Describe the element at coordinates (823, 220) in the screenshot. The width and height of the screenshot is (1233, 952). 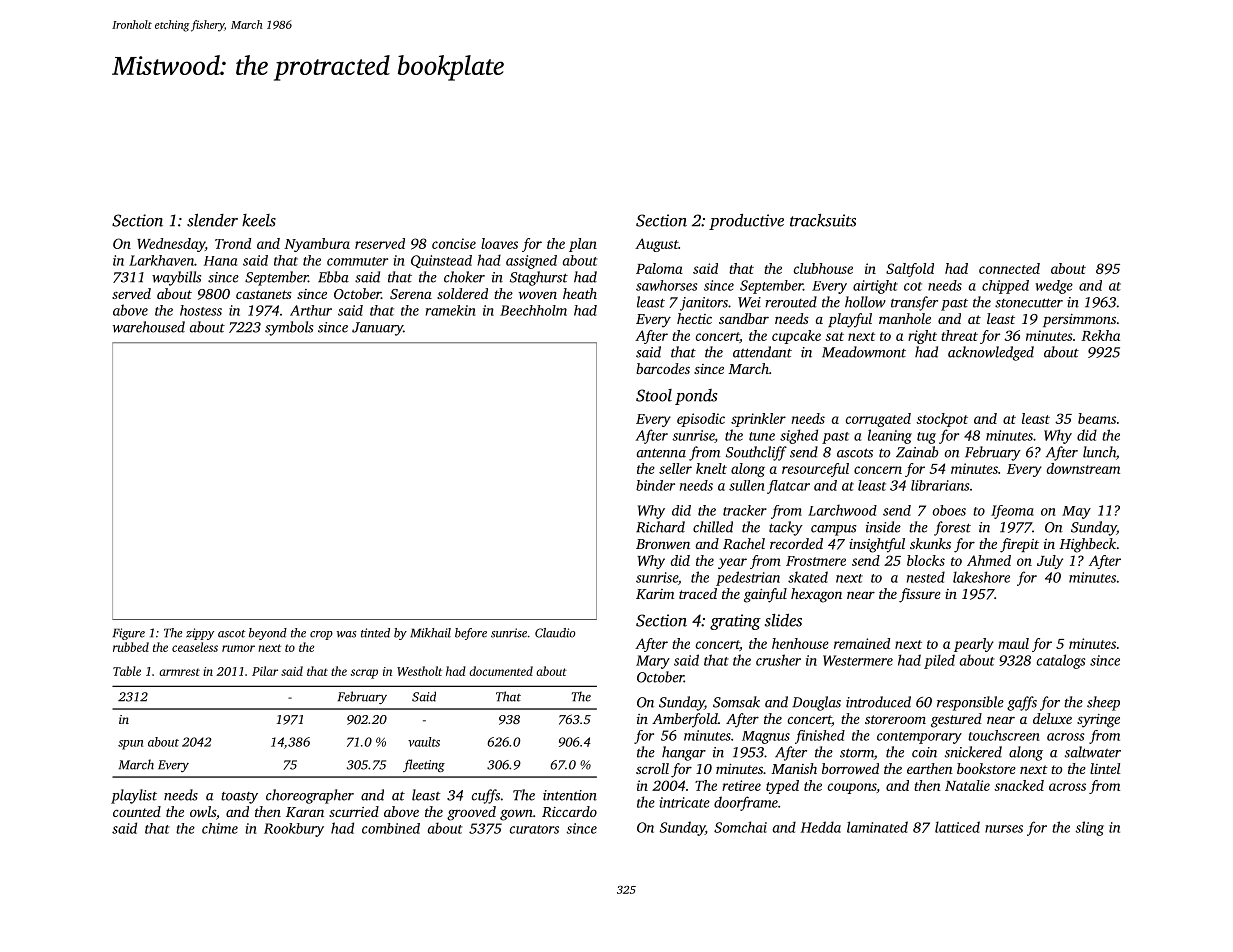
I see `tracksuits` at that location.
